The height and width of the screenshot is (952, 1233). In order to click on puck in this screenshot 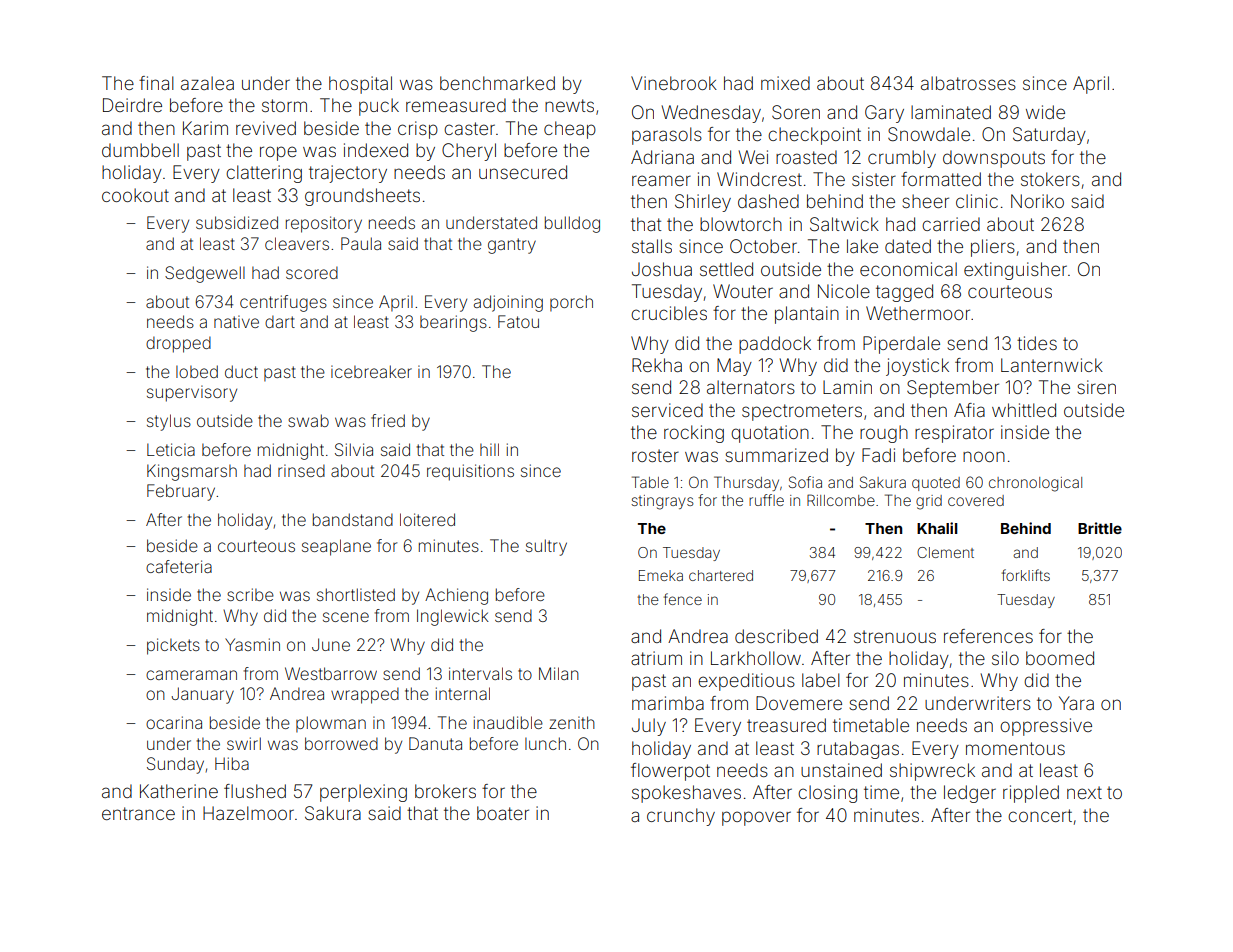, I will do `click(379, 107)`.
